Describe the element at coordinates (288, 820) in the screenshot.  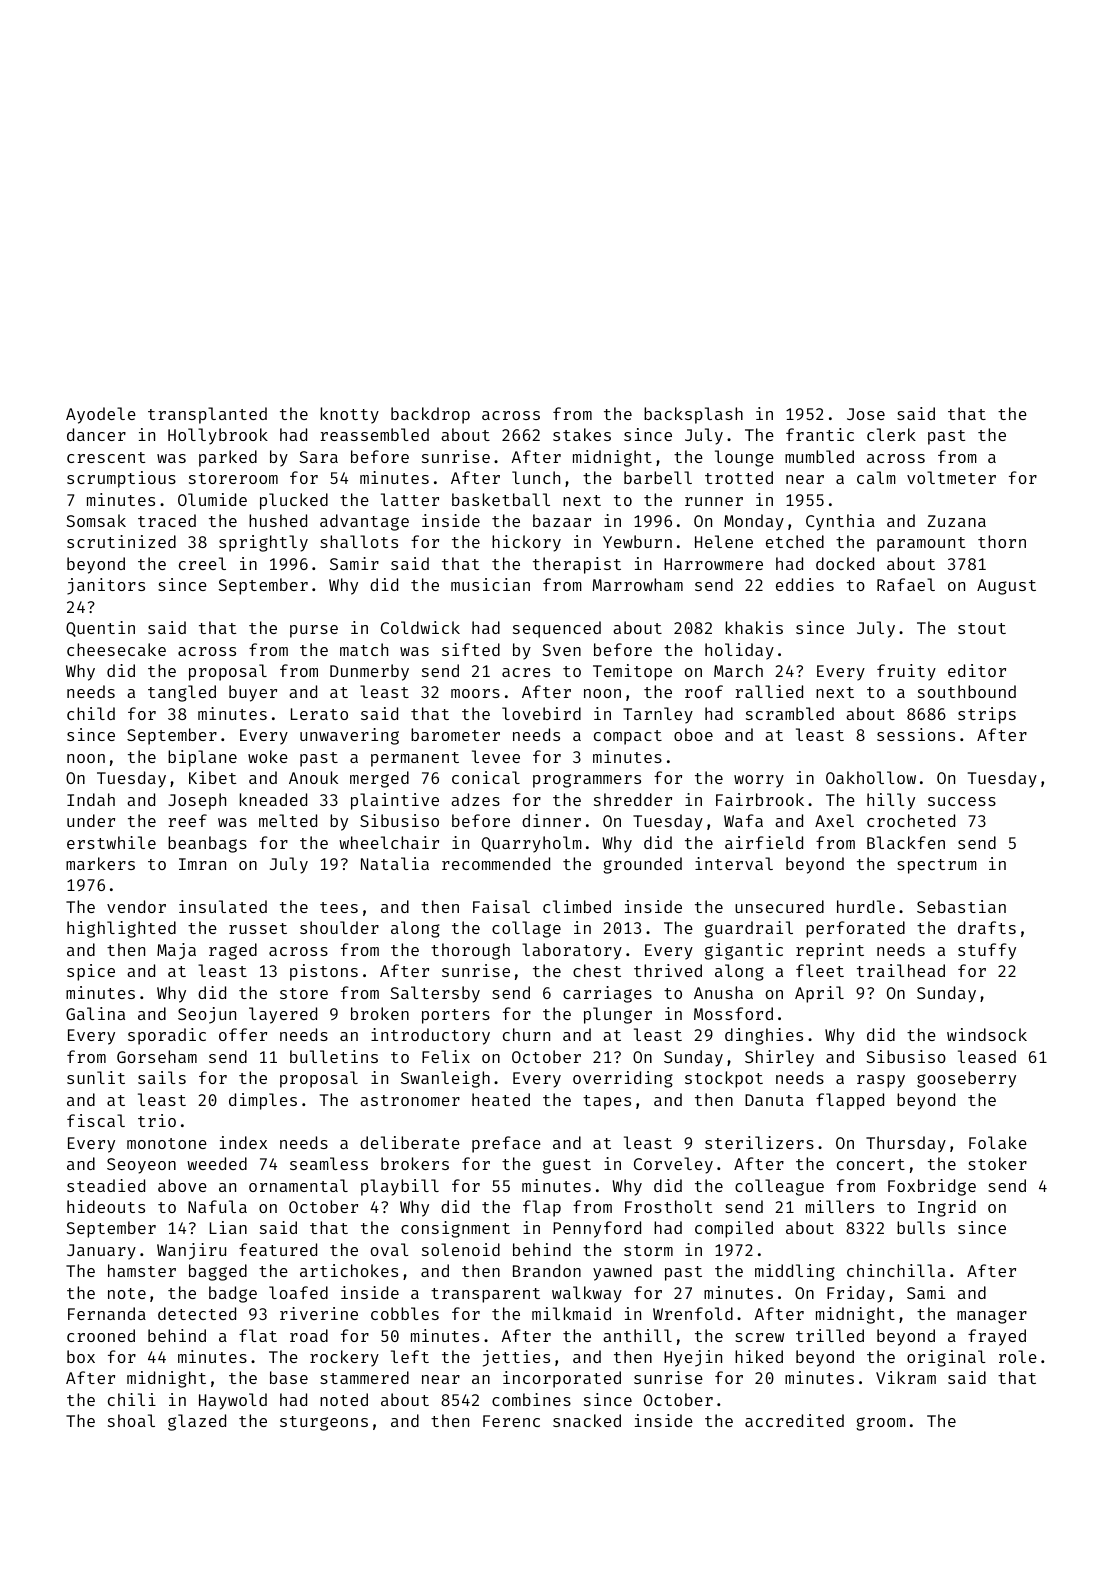
I see `melted` at that location.
